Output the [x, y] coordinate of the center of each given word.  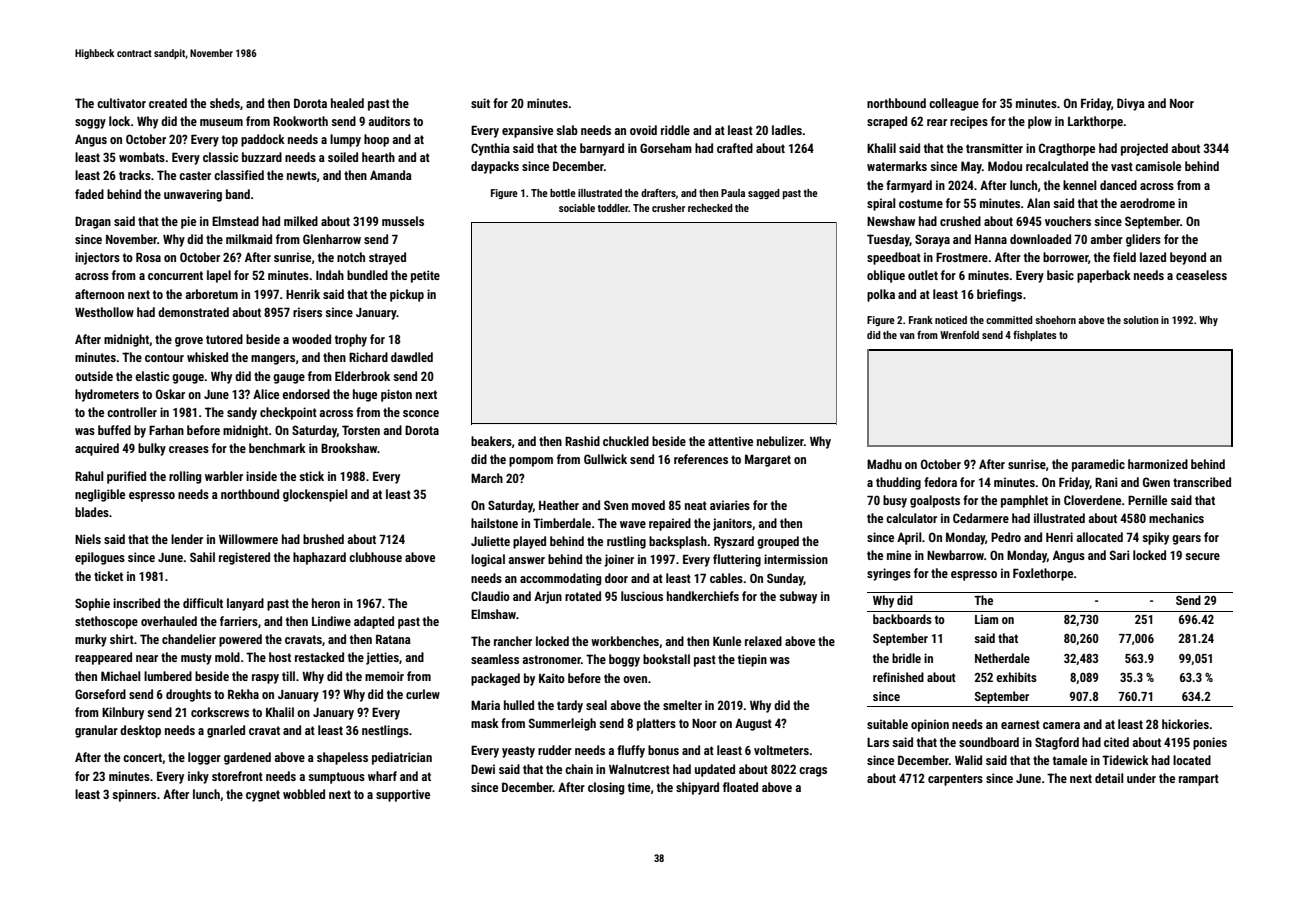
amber [1107, 239]
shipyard [697, 788]
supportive [403, 795]
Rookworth [300, 121]
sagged [764, 194]
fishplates [1035, 336]
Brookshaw [349, 448]
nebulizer [780, 441]
